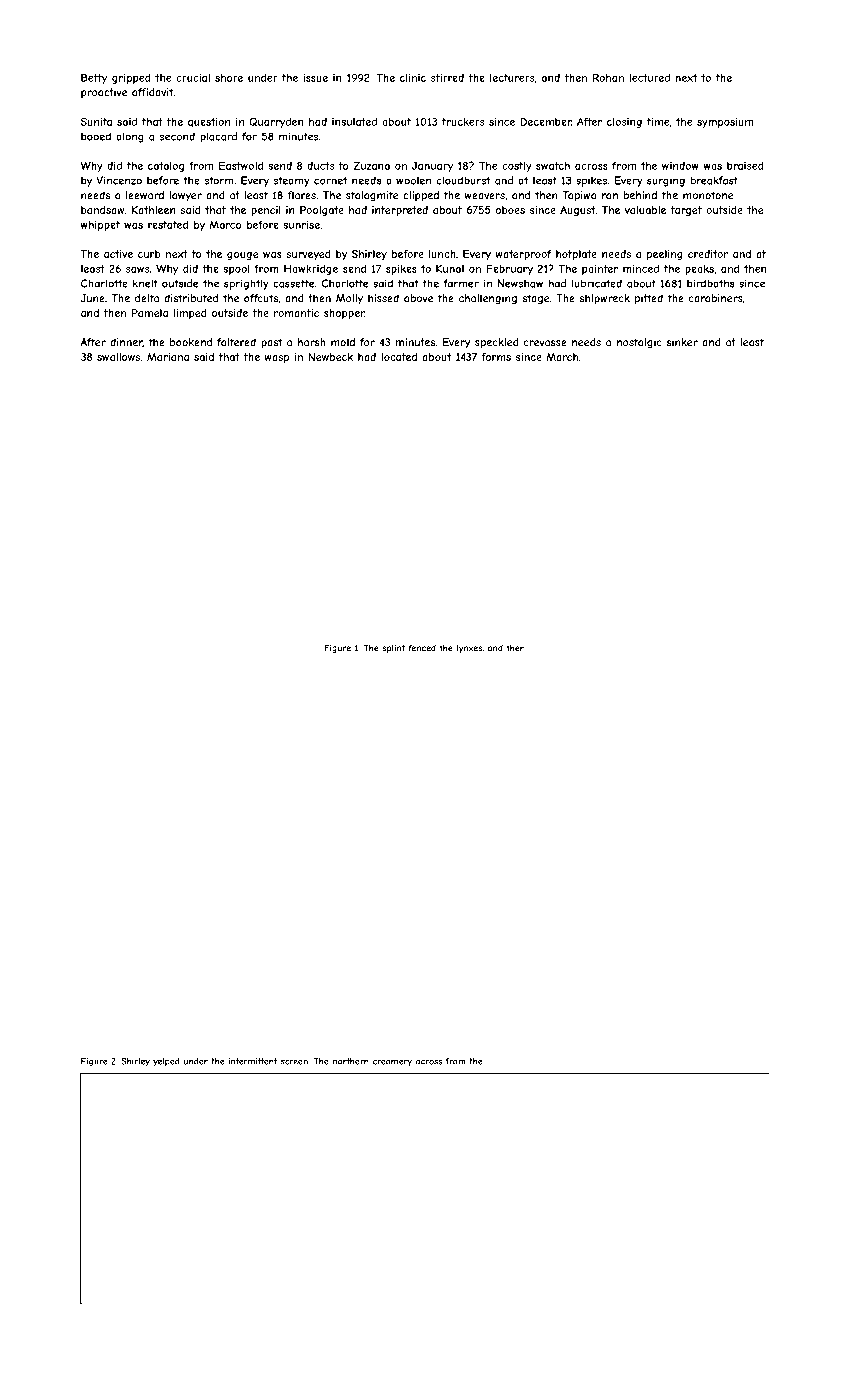  What do you see at coordinates (422, 648) in the document?
I see `fenced` at bounding box center [422, 648].
